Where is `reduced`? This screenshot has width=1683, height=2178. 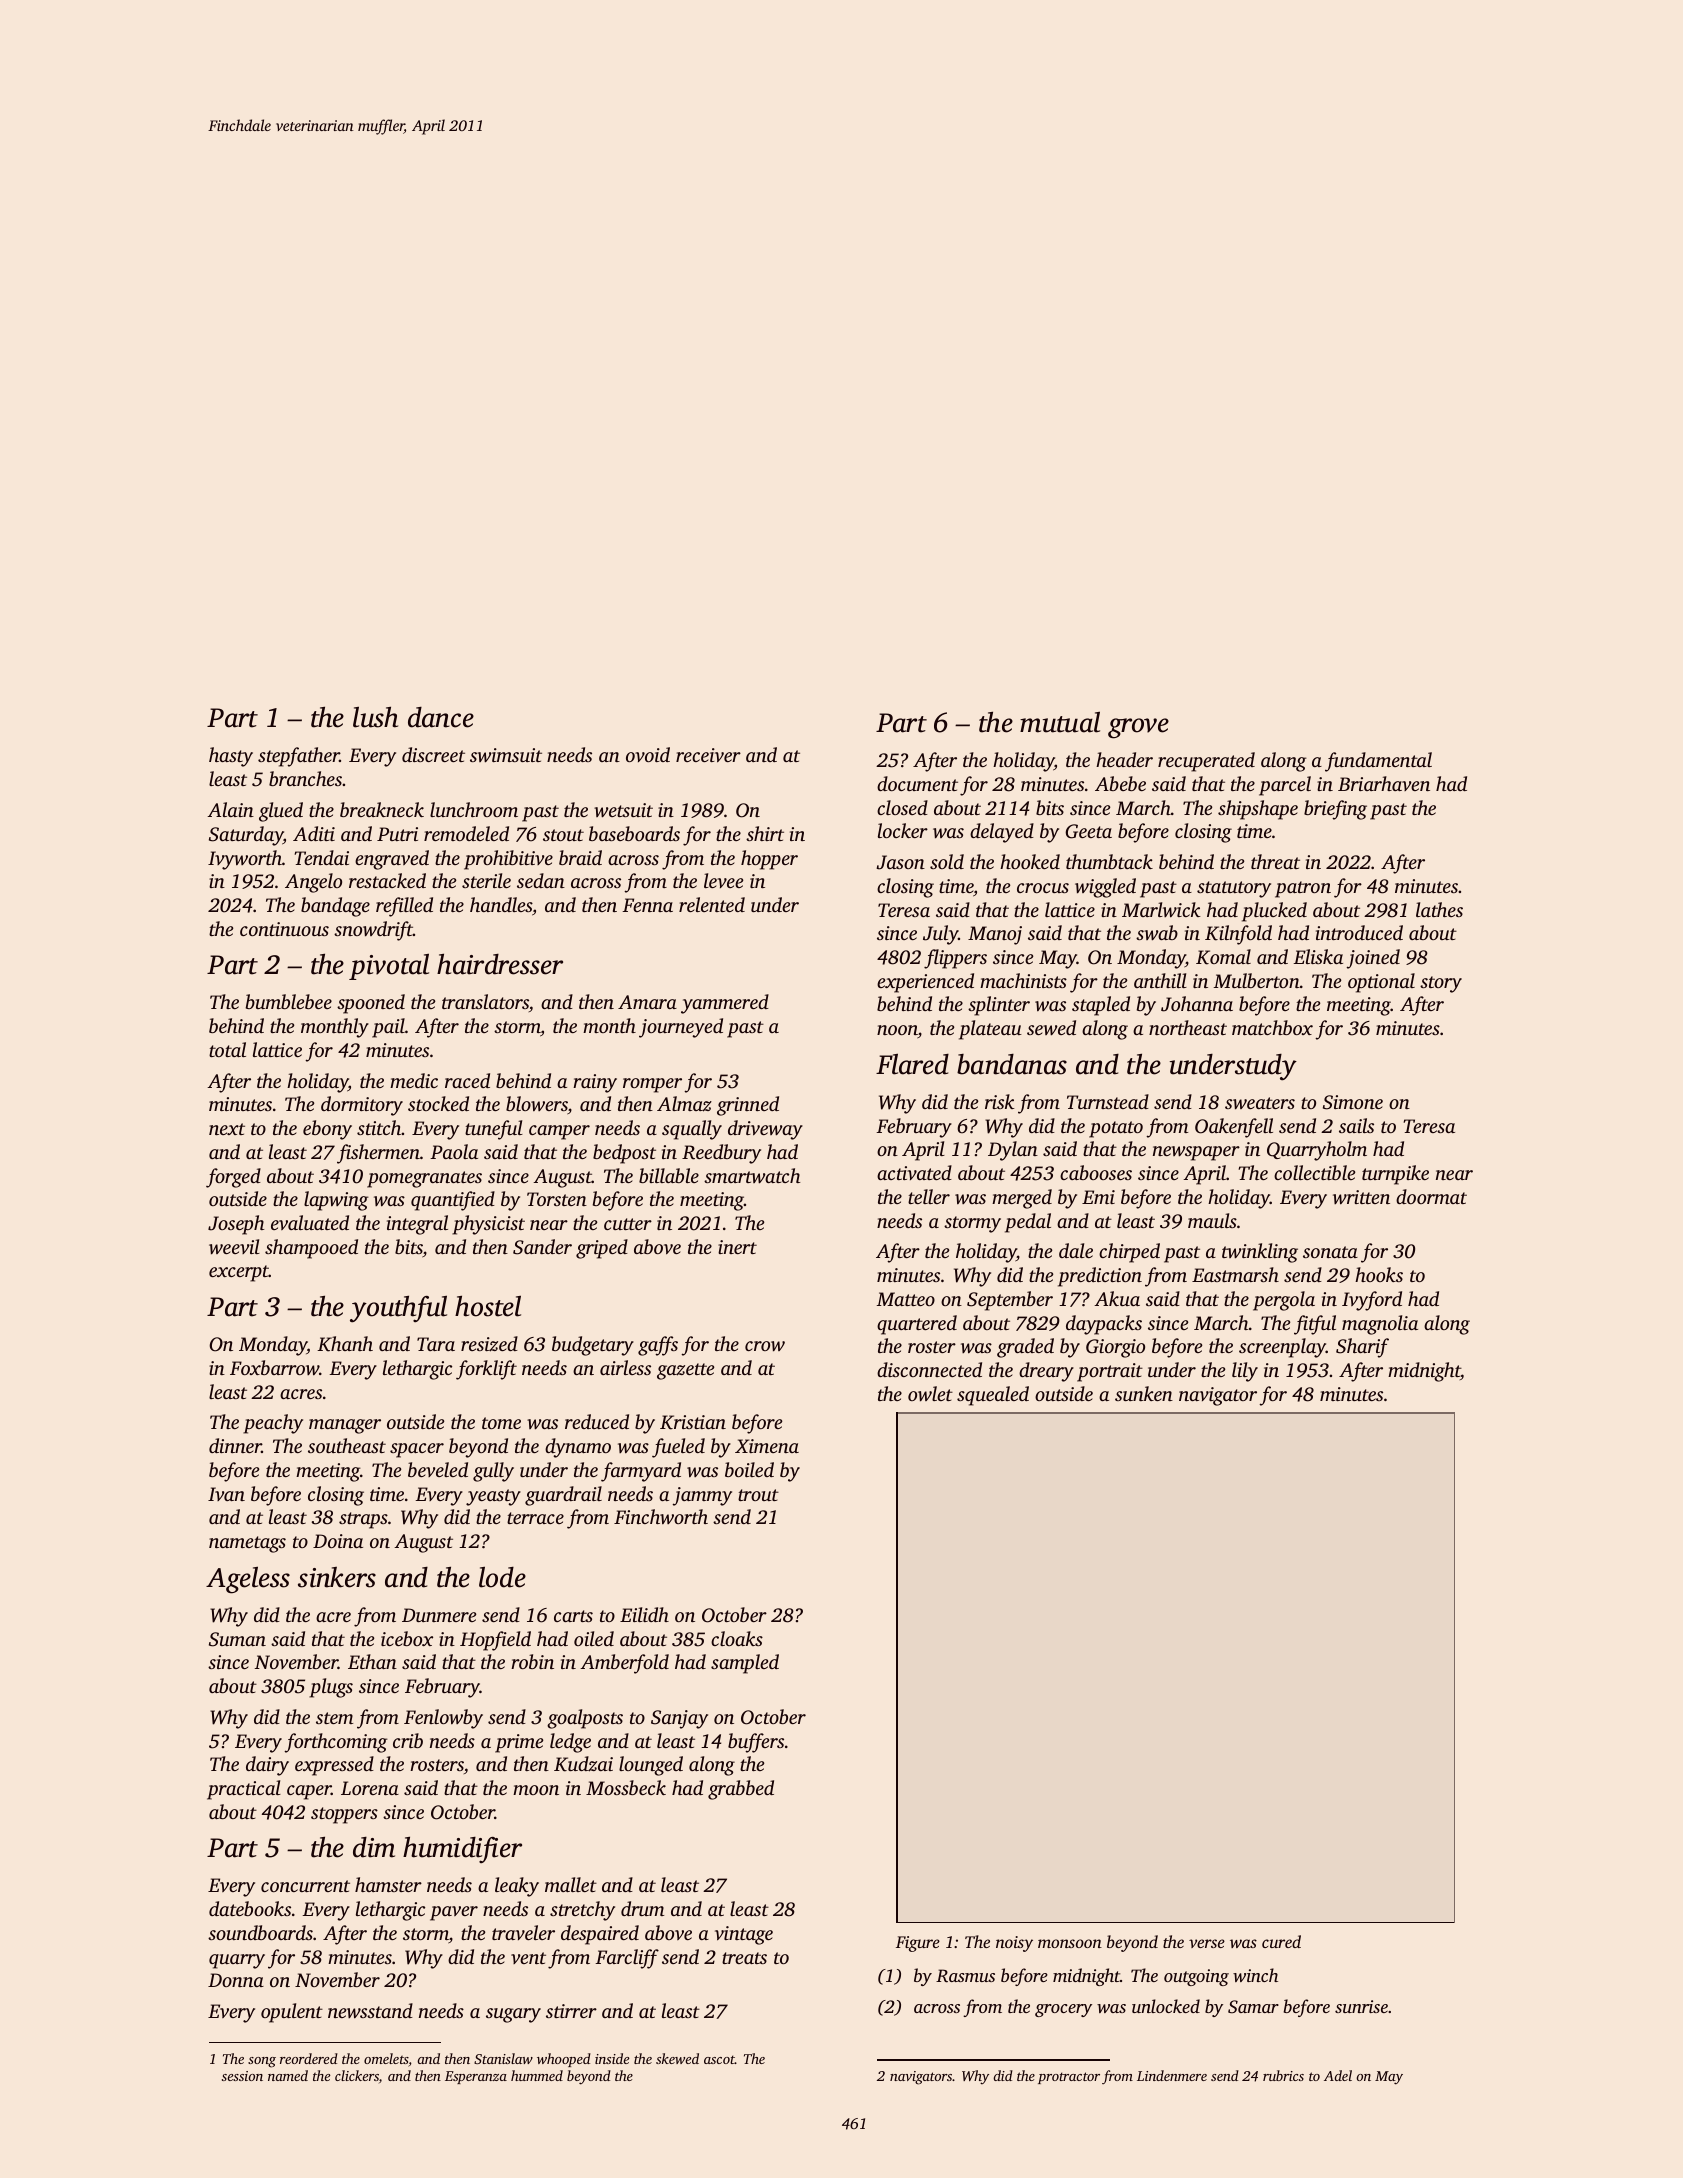 reduced is located at coordinates (597, 1421).
